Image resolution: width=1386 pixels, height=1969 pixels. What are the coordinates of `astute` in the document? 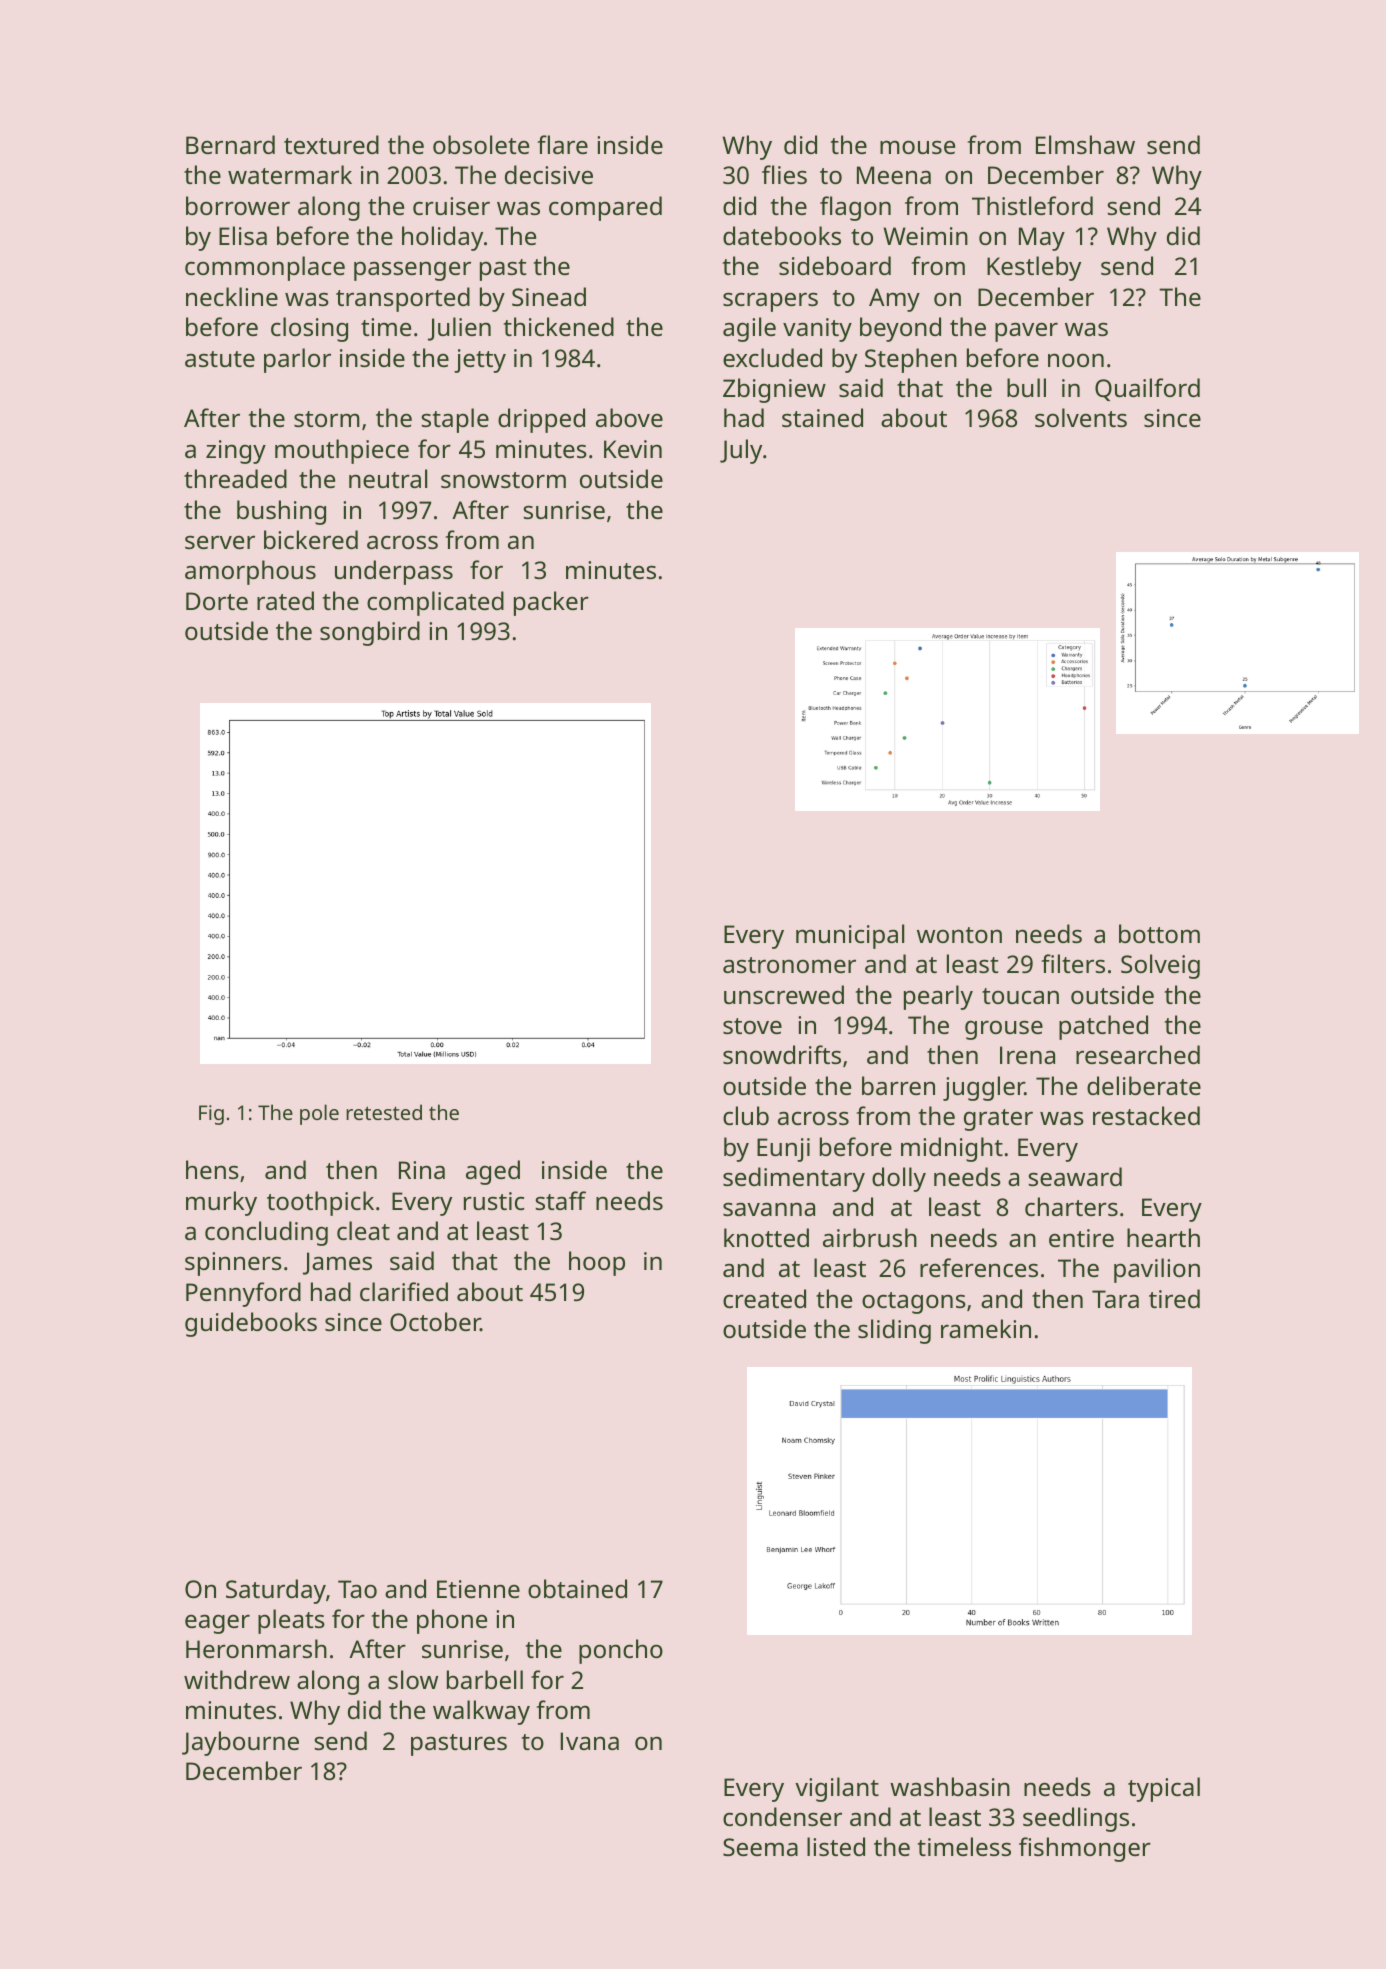 It's located at (220, 359).
